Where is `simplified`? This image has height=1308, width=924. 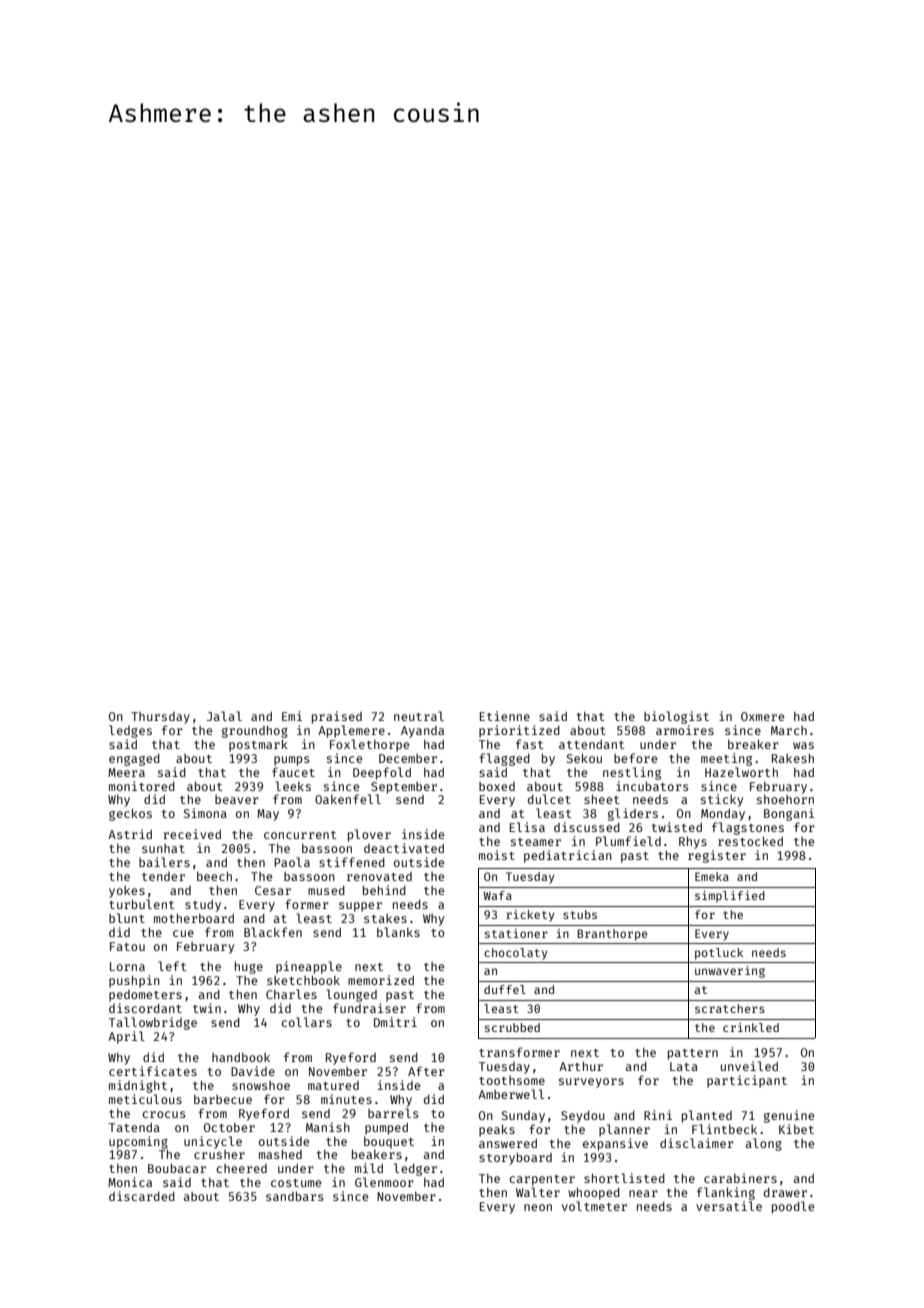
simplified is located at coordinates (730, 897).
